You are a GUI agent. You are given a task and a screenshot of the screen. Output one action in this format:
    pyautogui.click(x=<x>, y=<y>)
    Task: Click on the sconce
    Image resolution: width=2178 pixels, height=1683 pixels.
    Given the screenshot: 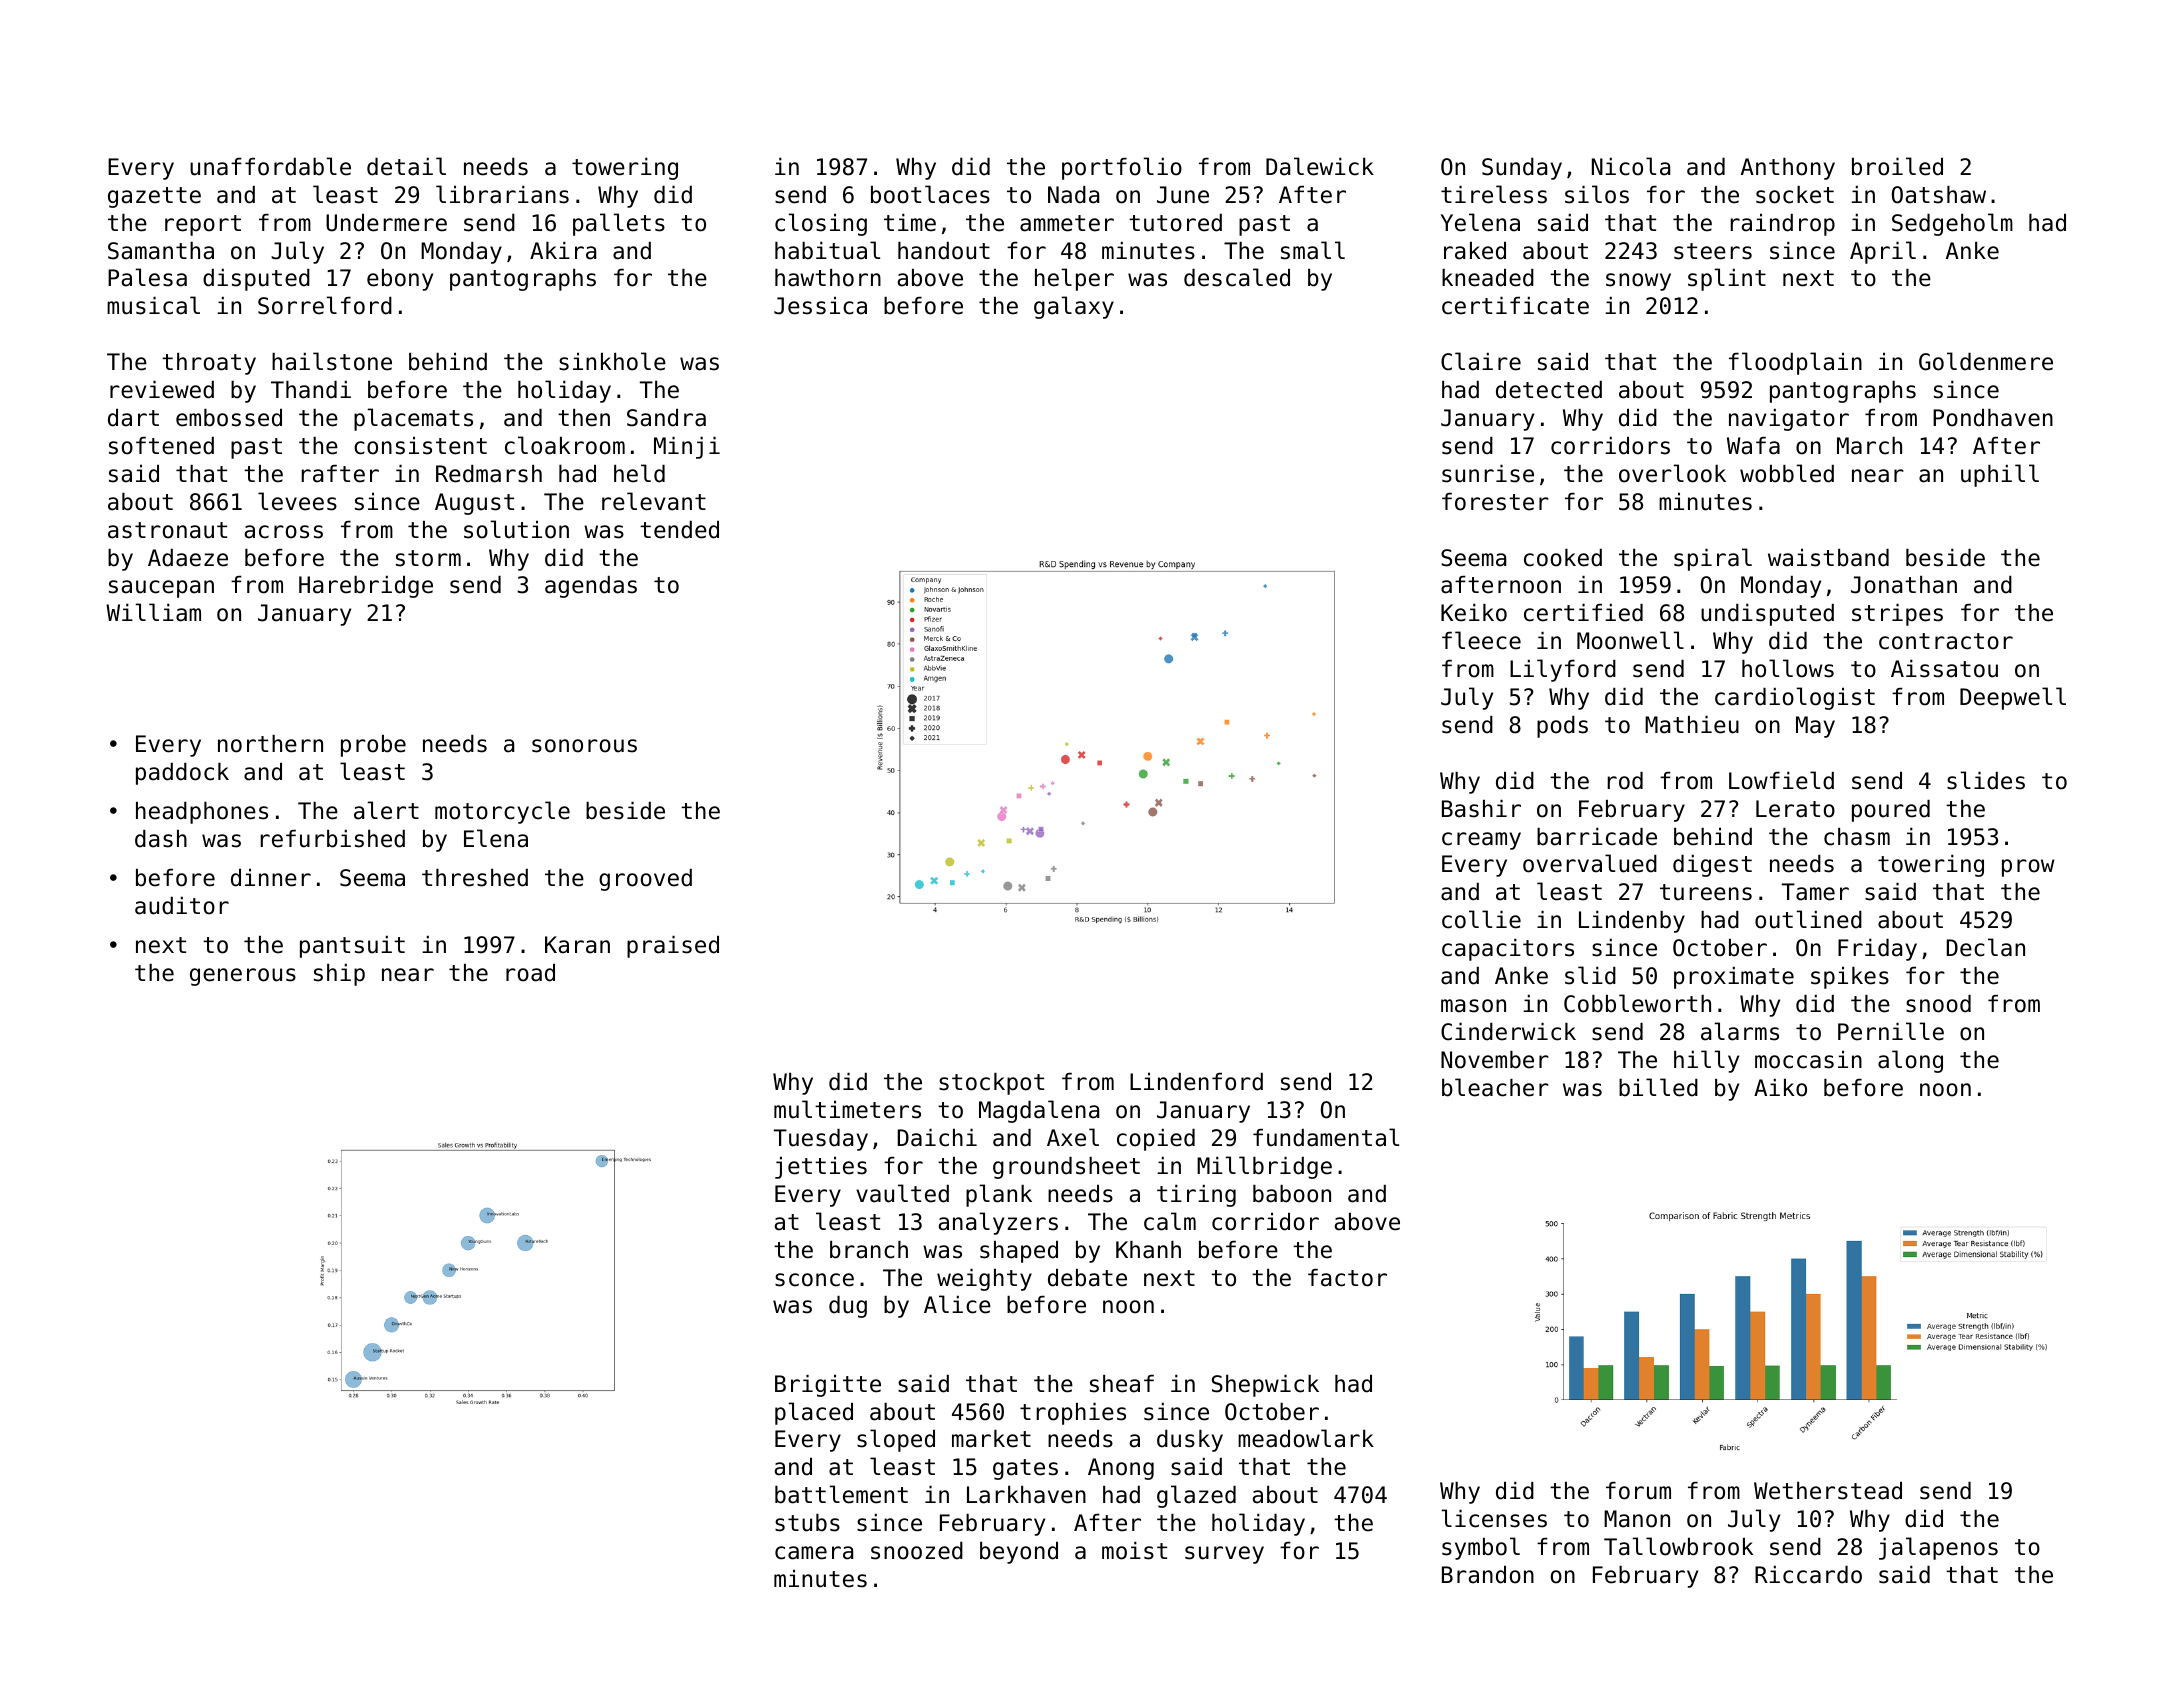 What is the action you would take?
    pyautogui.click(x=814, y=1280)
